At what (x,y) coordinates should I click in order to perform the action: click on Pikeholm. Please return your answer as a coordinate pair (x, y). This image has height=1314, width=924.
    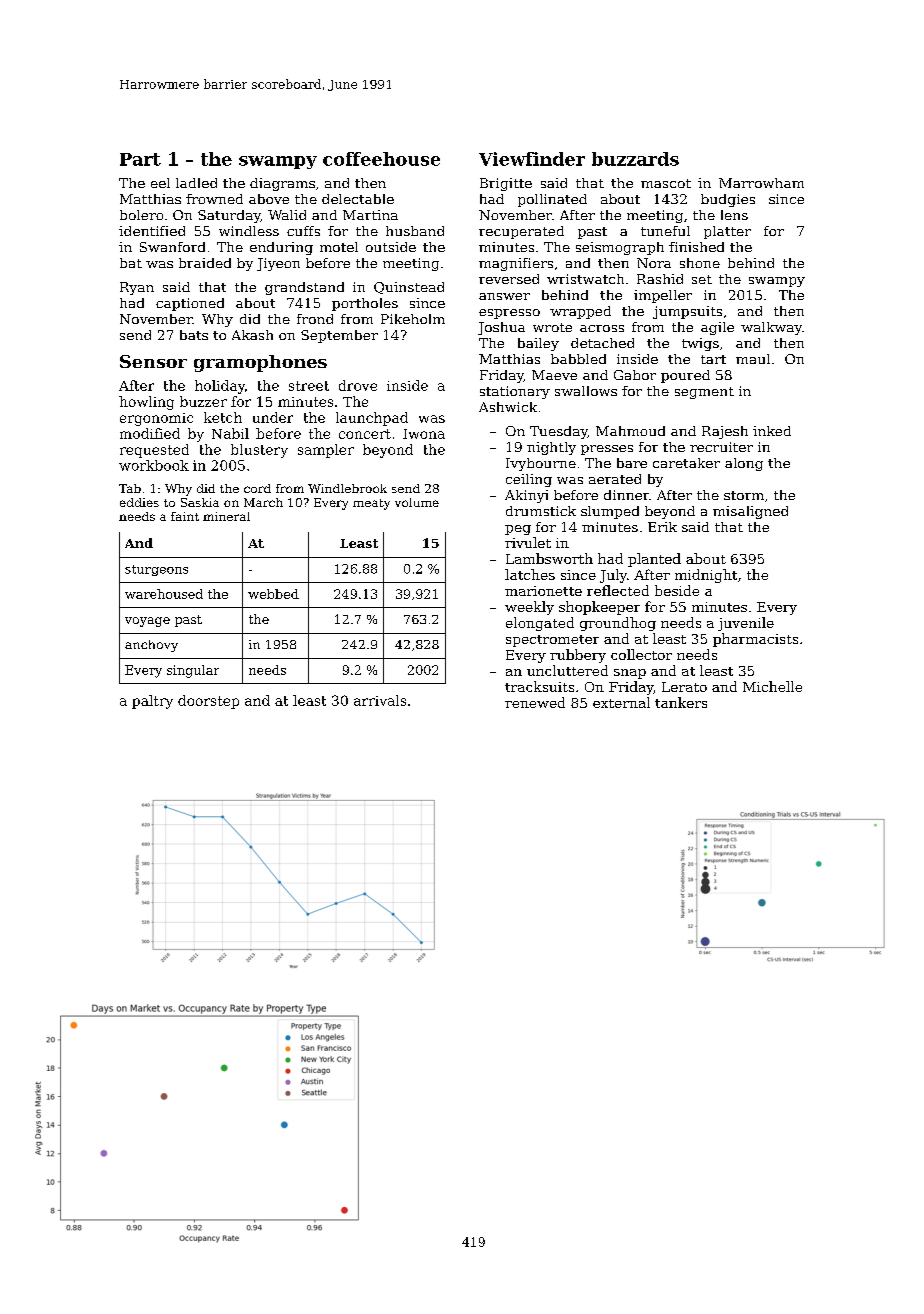
    Looking at the image, I should click on (413, 319).
